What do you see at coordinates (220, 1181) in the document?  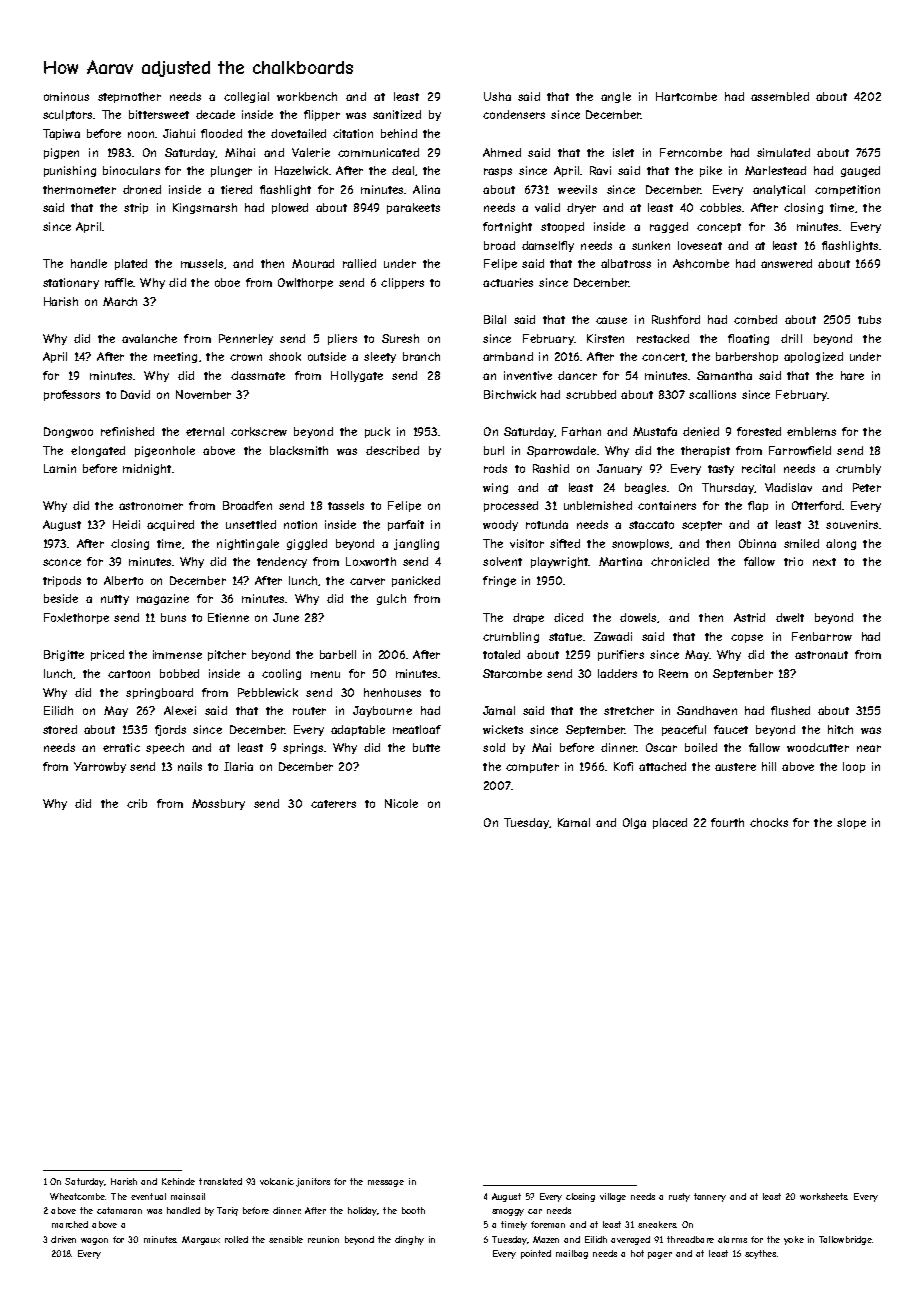 I see `translated` at bounding box center [220, 1181].
